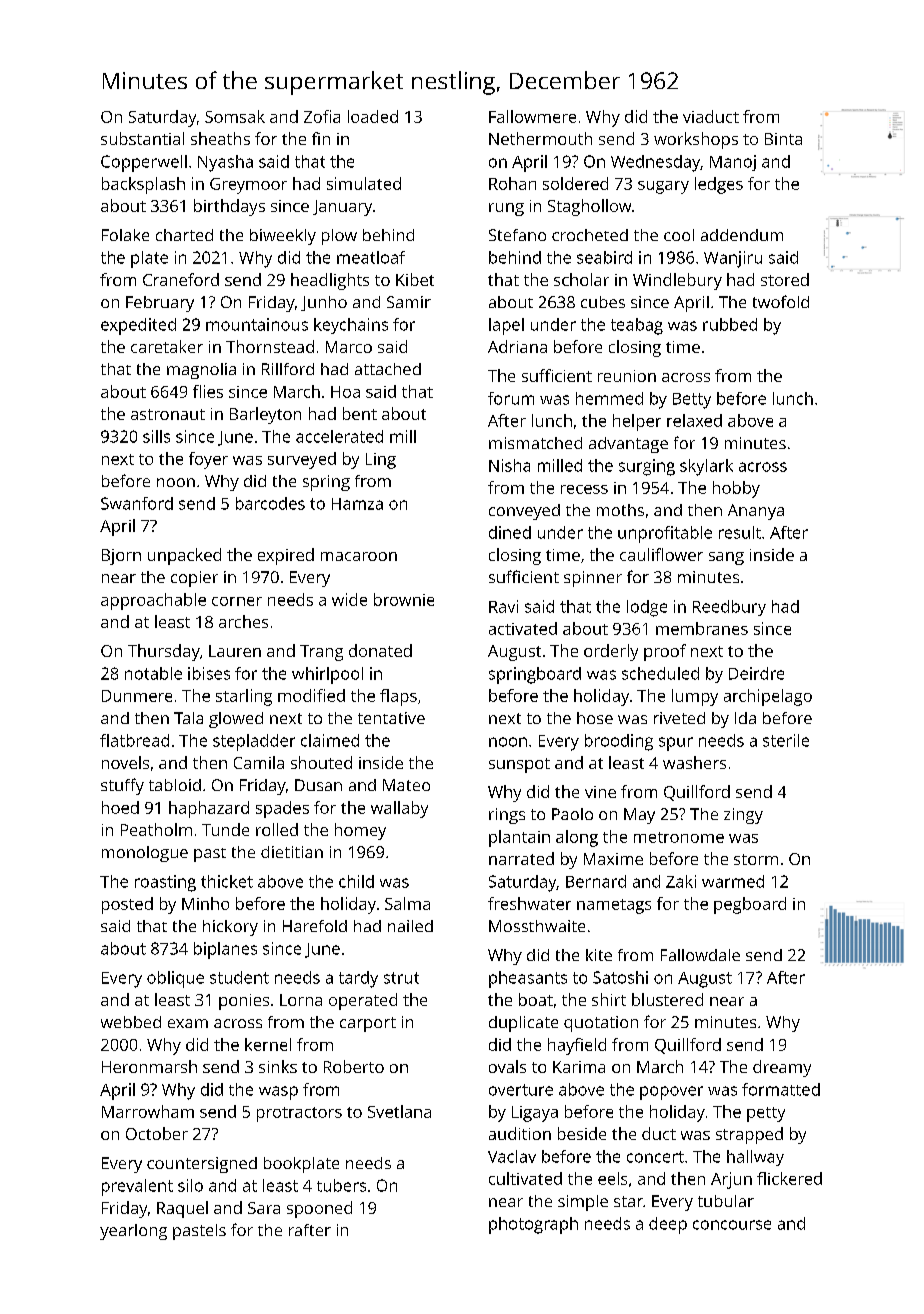 The width and height of the screenshot is (924, 1314). Describe the element at coordinates (318, 785) in the screenshot. I see `Dusan` at that location.
